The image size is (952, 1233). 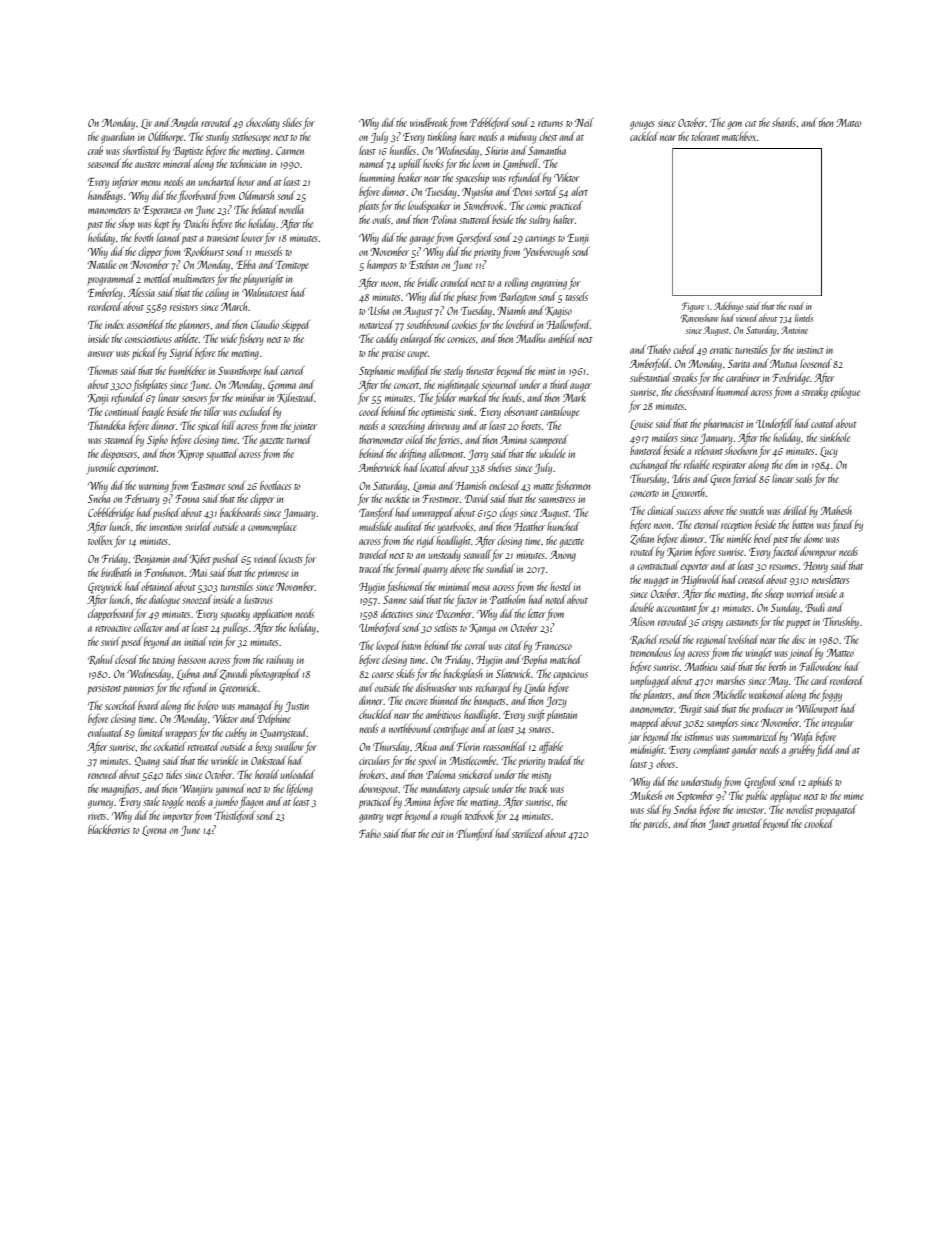 I want to click on Neil, so click(x=584, y=122).
